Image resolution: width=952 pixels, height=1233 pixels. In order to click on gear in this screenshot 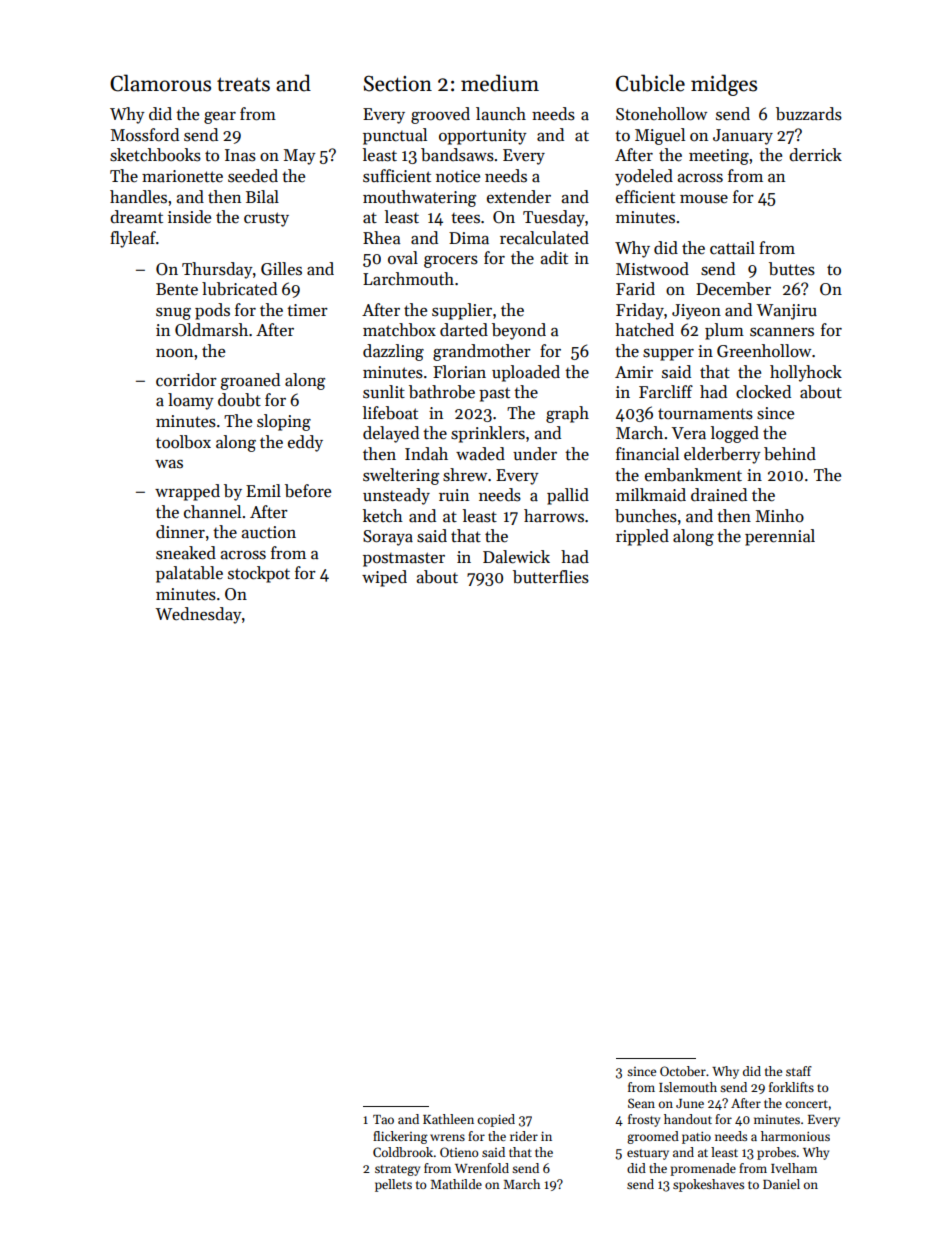, I will do `click(220, 118)`.
